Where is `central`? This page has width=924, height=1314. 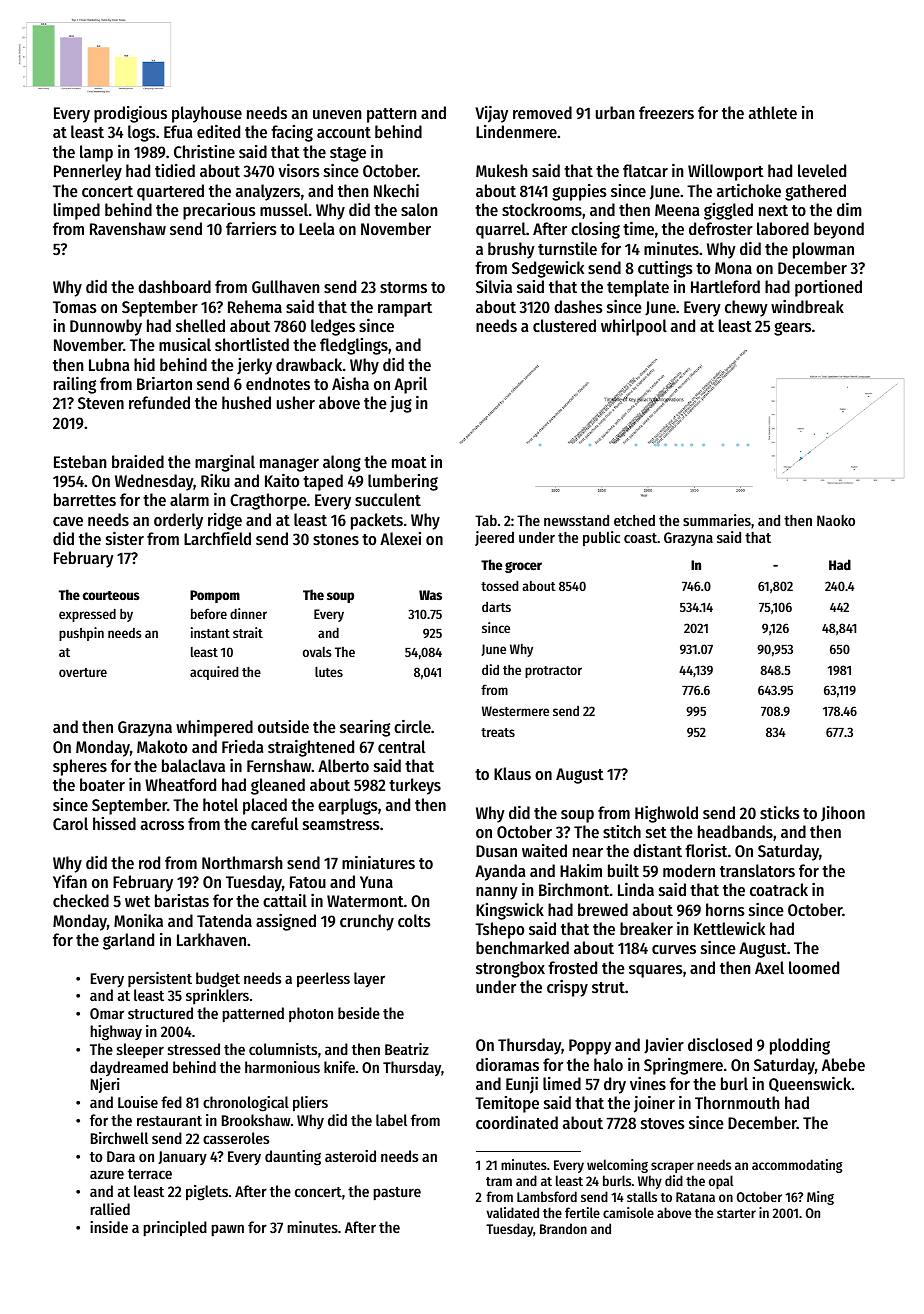 central is located at coordinates (401, 746).
